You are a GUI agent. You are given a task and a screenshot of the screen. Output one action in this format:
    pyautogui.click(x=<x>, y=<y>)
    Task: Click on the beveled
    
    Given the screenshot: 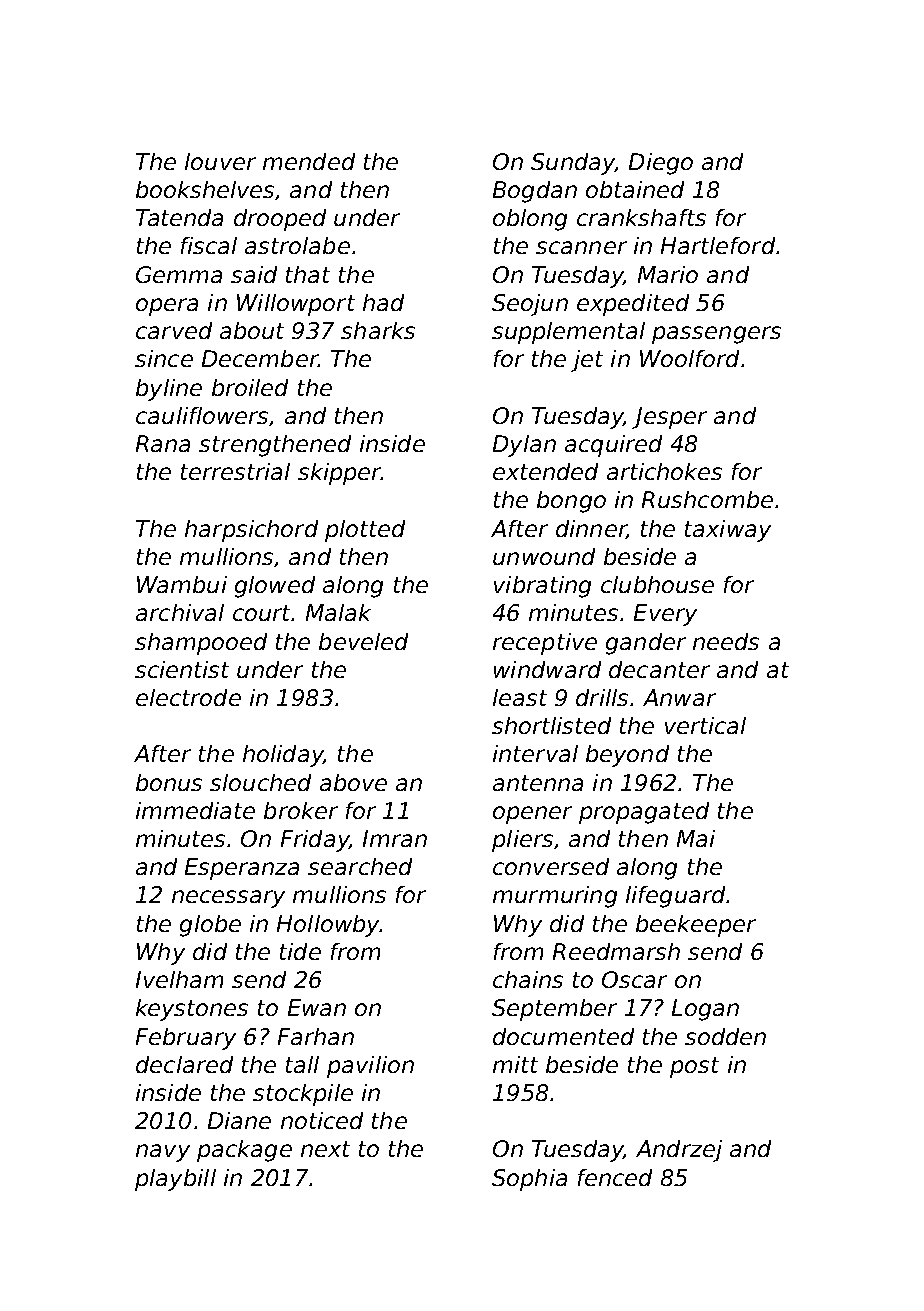 What is the action you would take?
    pyautogui.click(x=363, y=641)
